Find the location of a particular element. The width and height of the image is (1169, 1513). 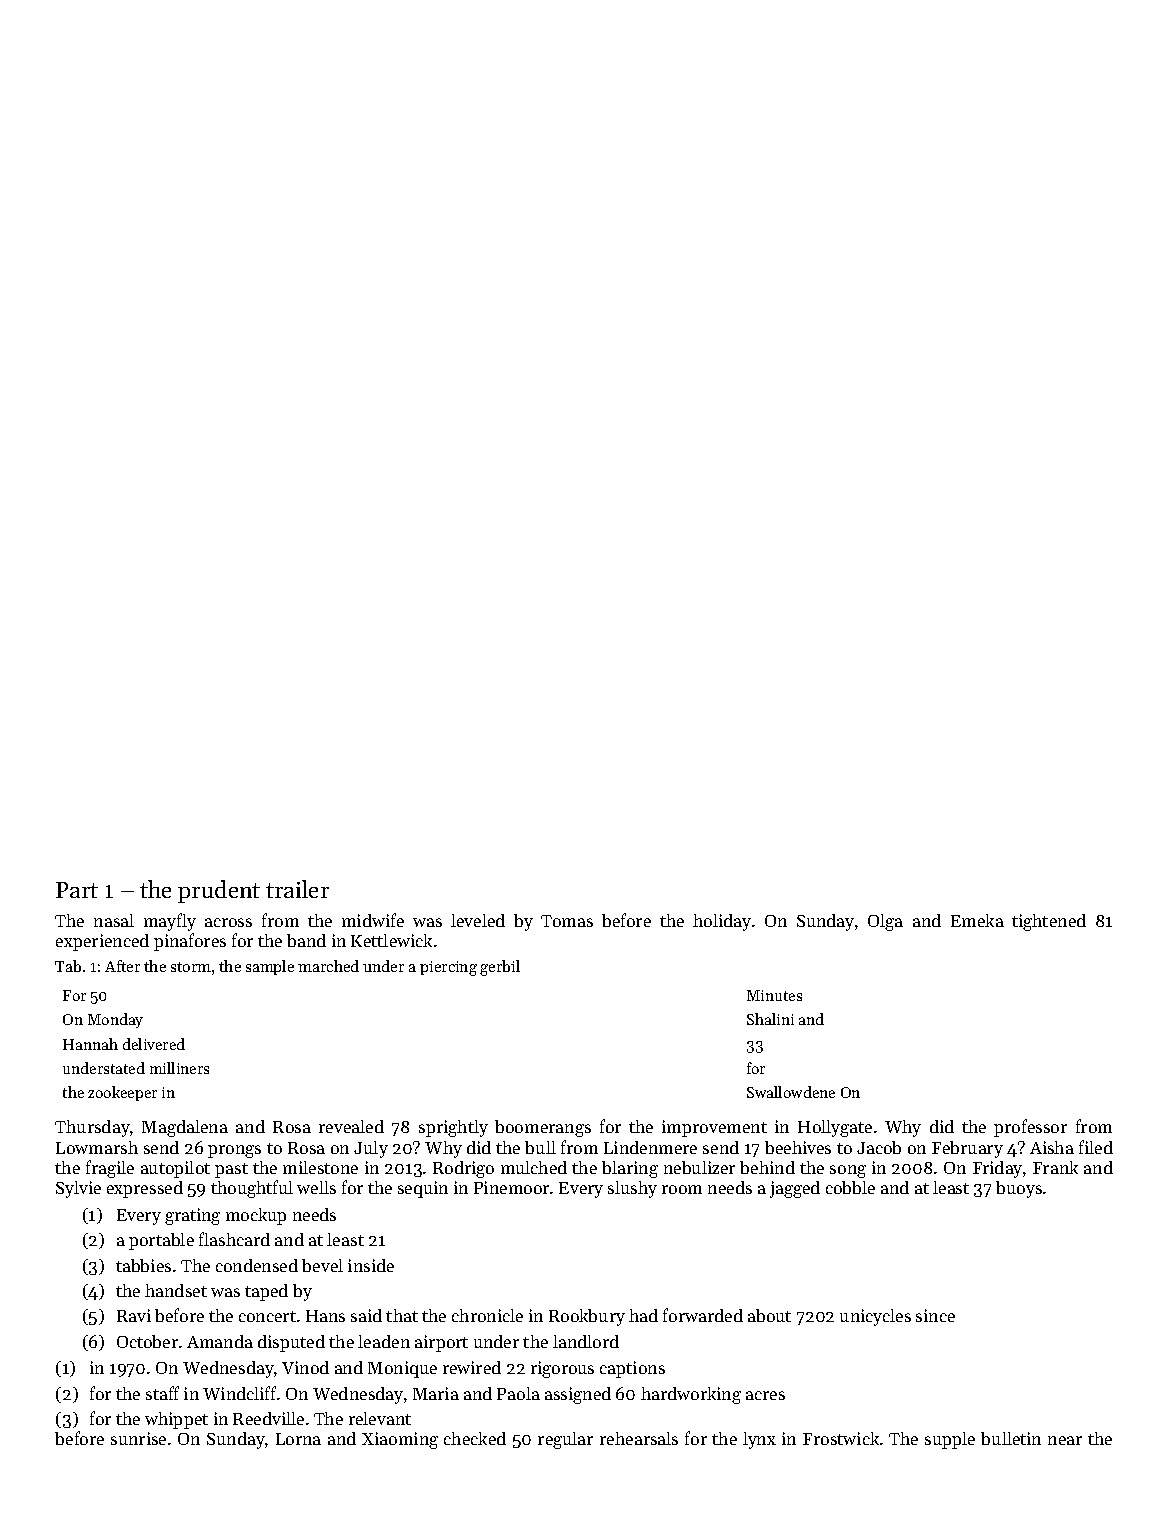

professor is located at coordinates (1030, 1128).
